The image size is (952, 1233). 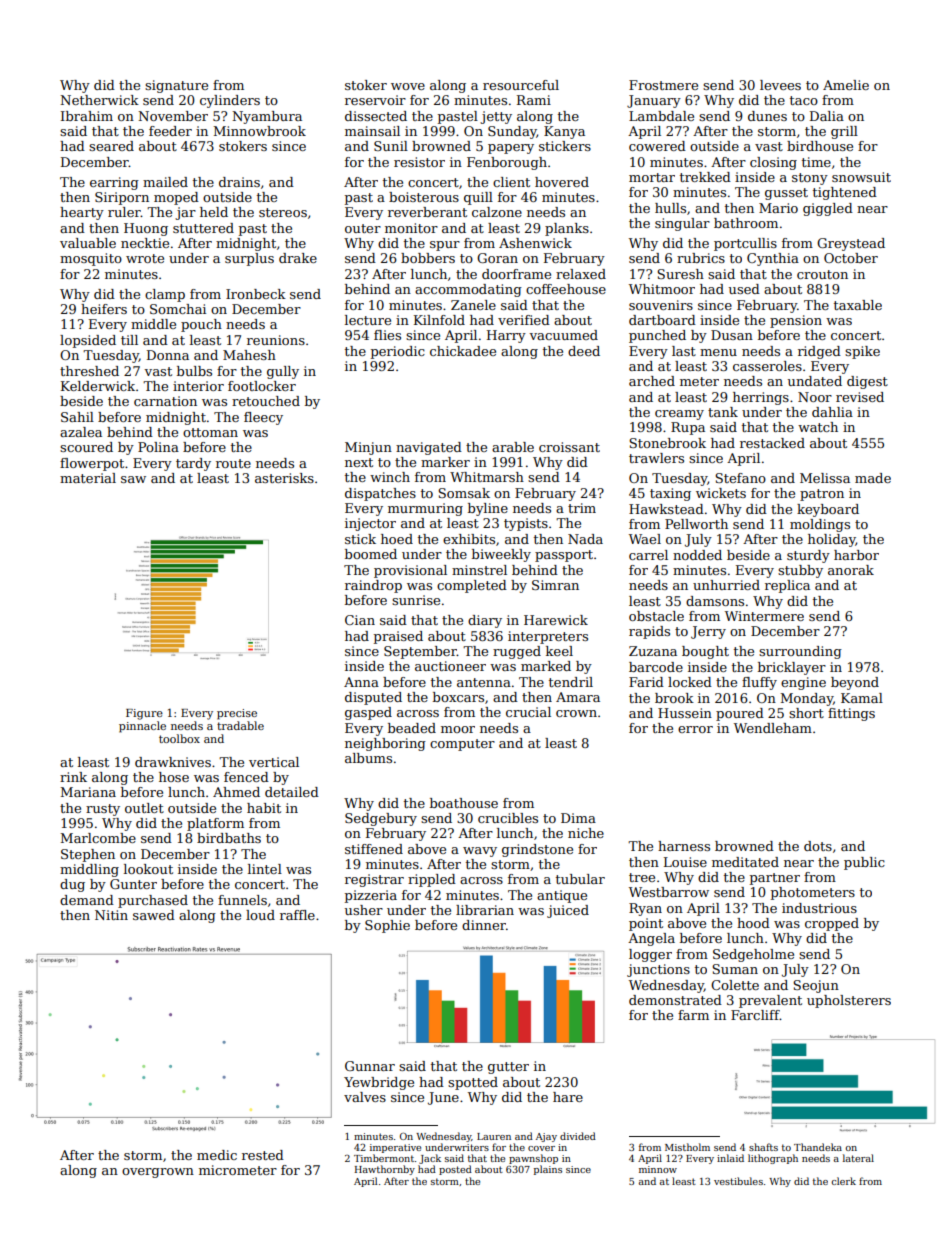 What do you see at coordinates (411, 228) in the screenshot?
I see `monitor` at bounding box center [411, 228].
